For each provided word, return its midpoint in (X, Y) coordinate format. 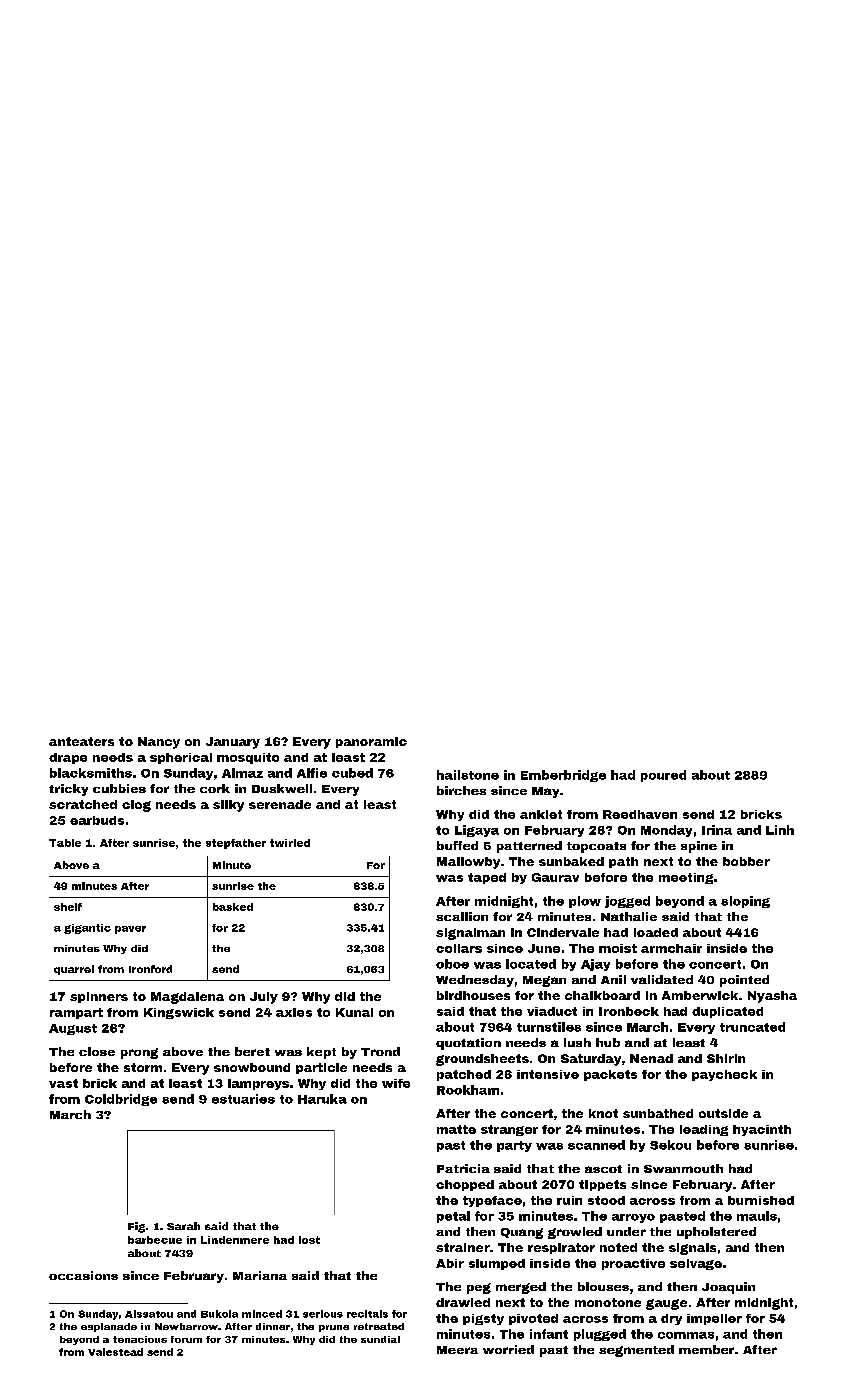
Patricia (463, 1168)
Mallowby (468, 863)
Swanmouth (683, 1168)
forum (186, 1339)
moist (618, 948)
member (706, 1349)
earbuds (97, 820)
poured (663, 776)
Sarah (183, 1226)
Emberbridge (563, 776)
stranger (509, 1130)
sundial (380, 1339)
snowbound (252, 1067)
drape (68, 758)
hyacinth (762, 1130)
